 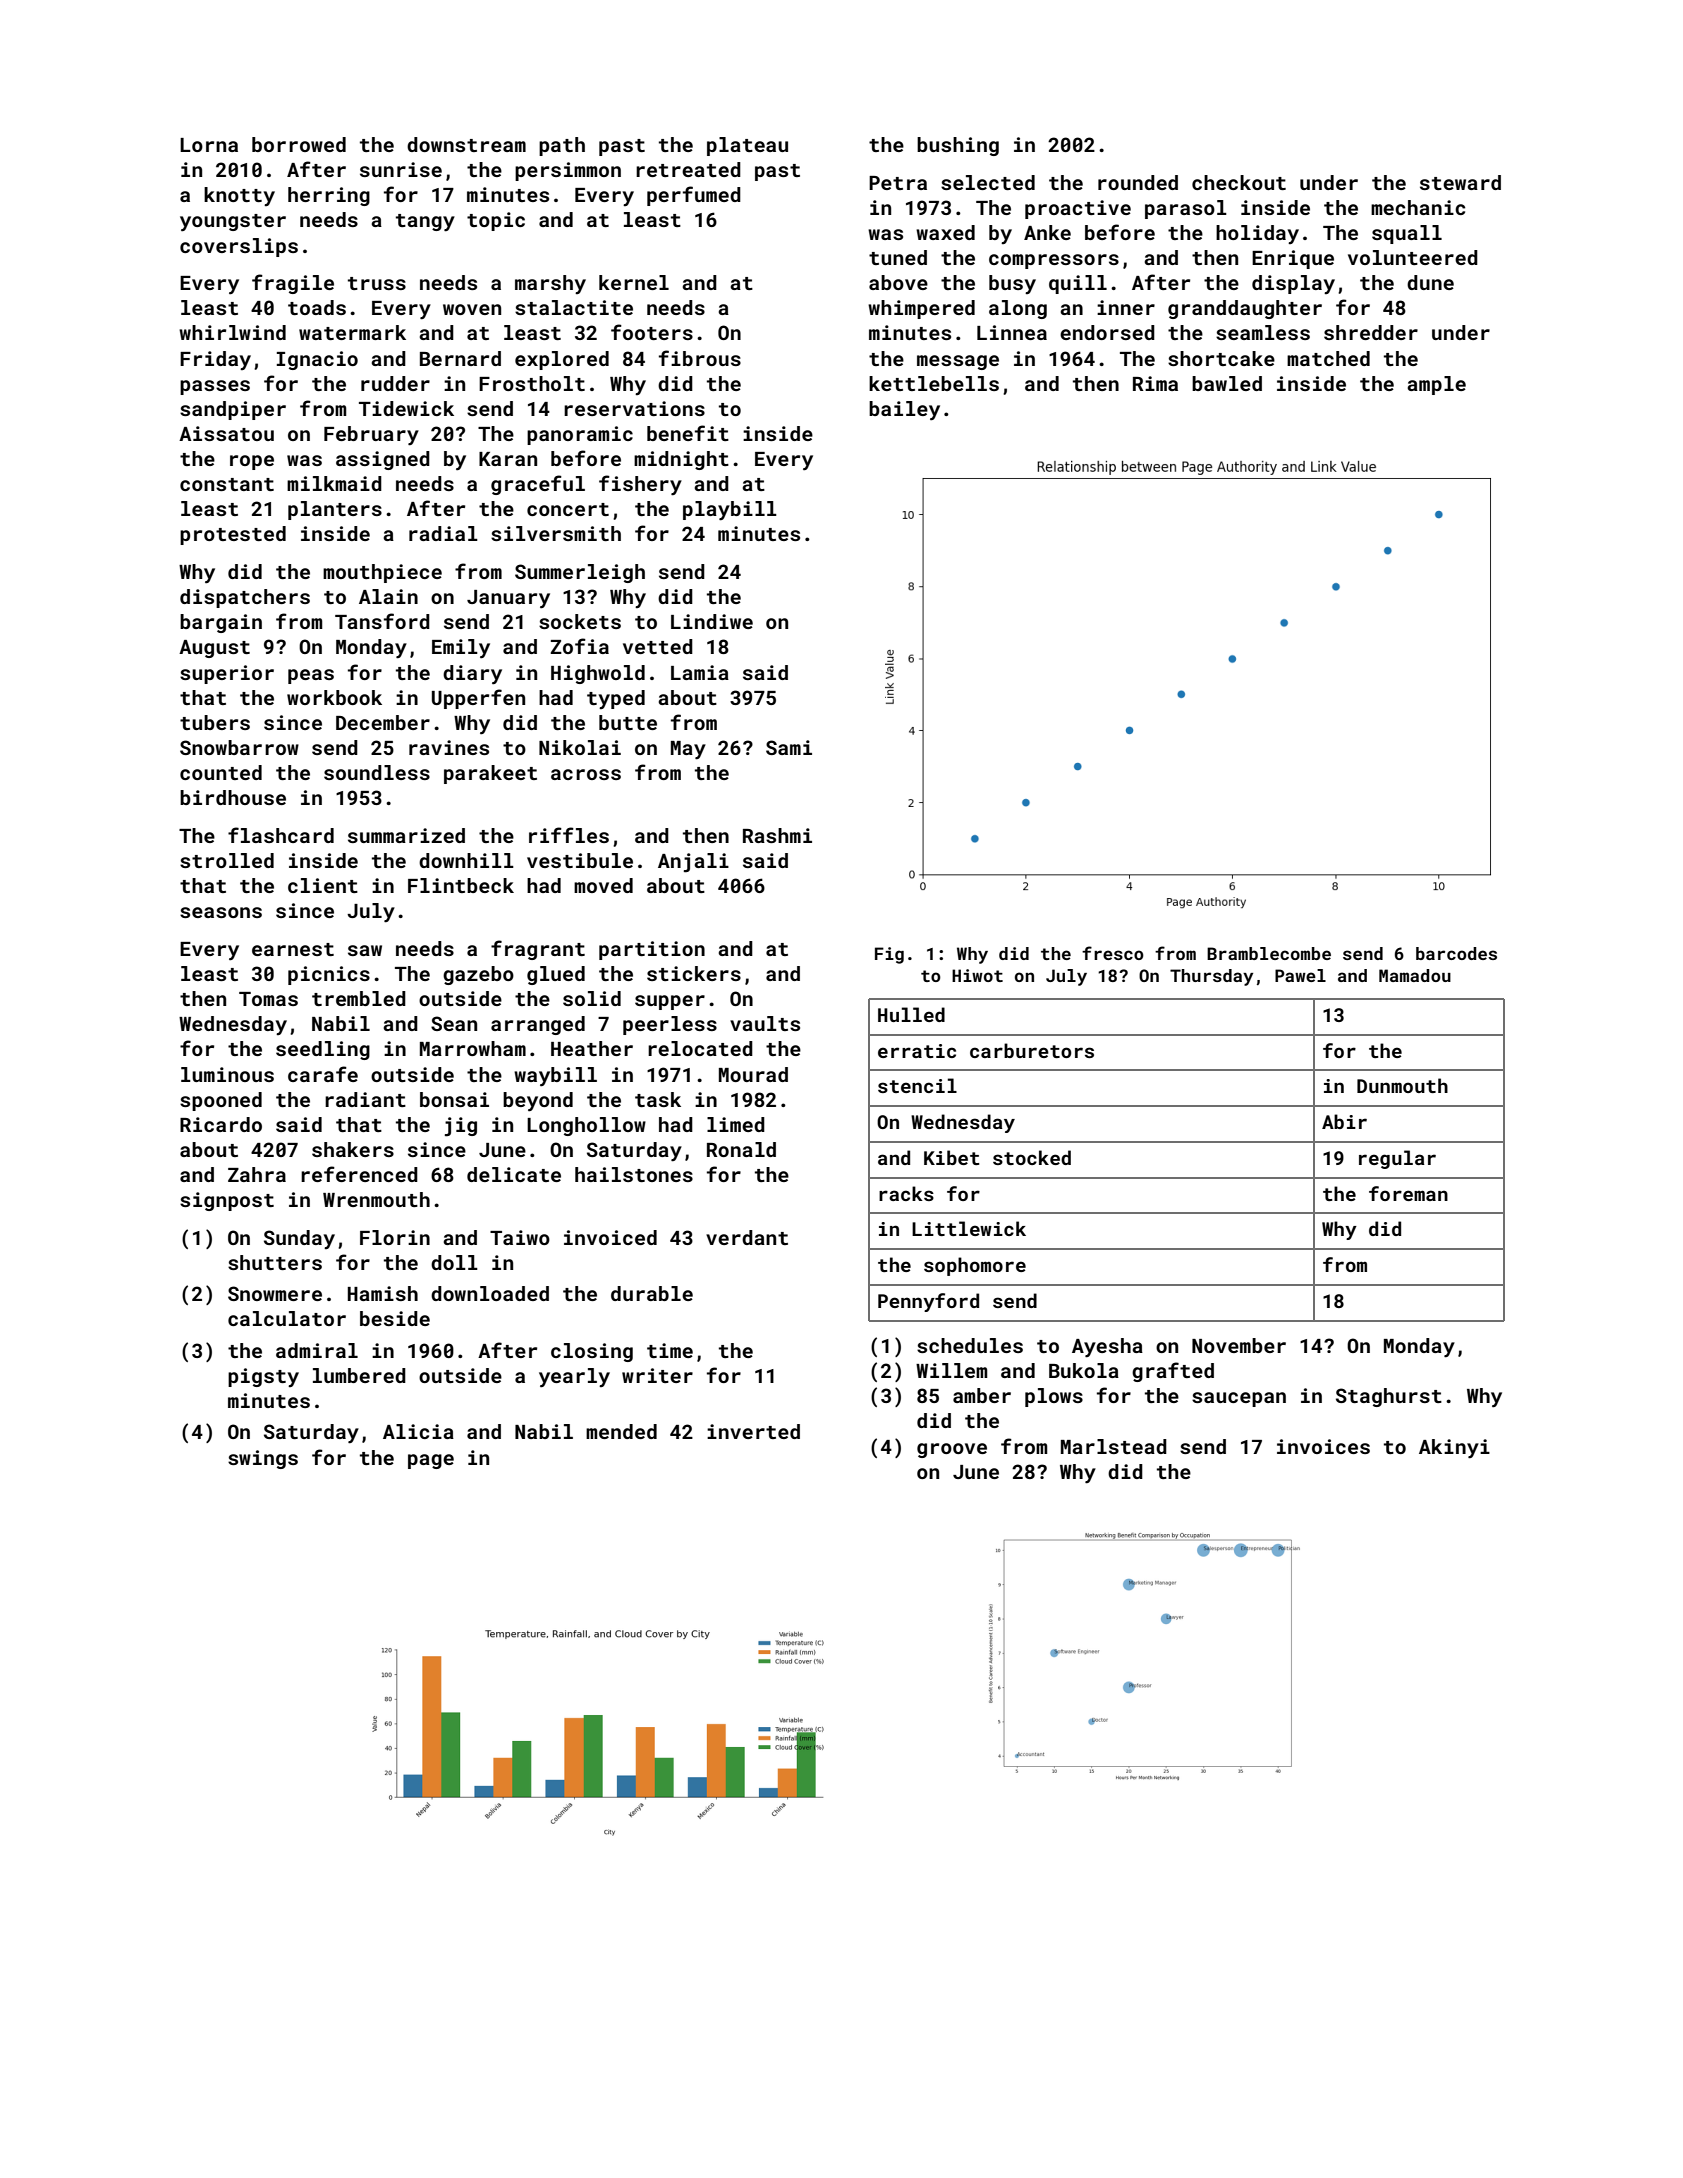 I want to click on retreated, so click(x=688, y=169).
